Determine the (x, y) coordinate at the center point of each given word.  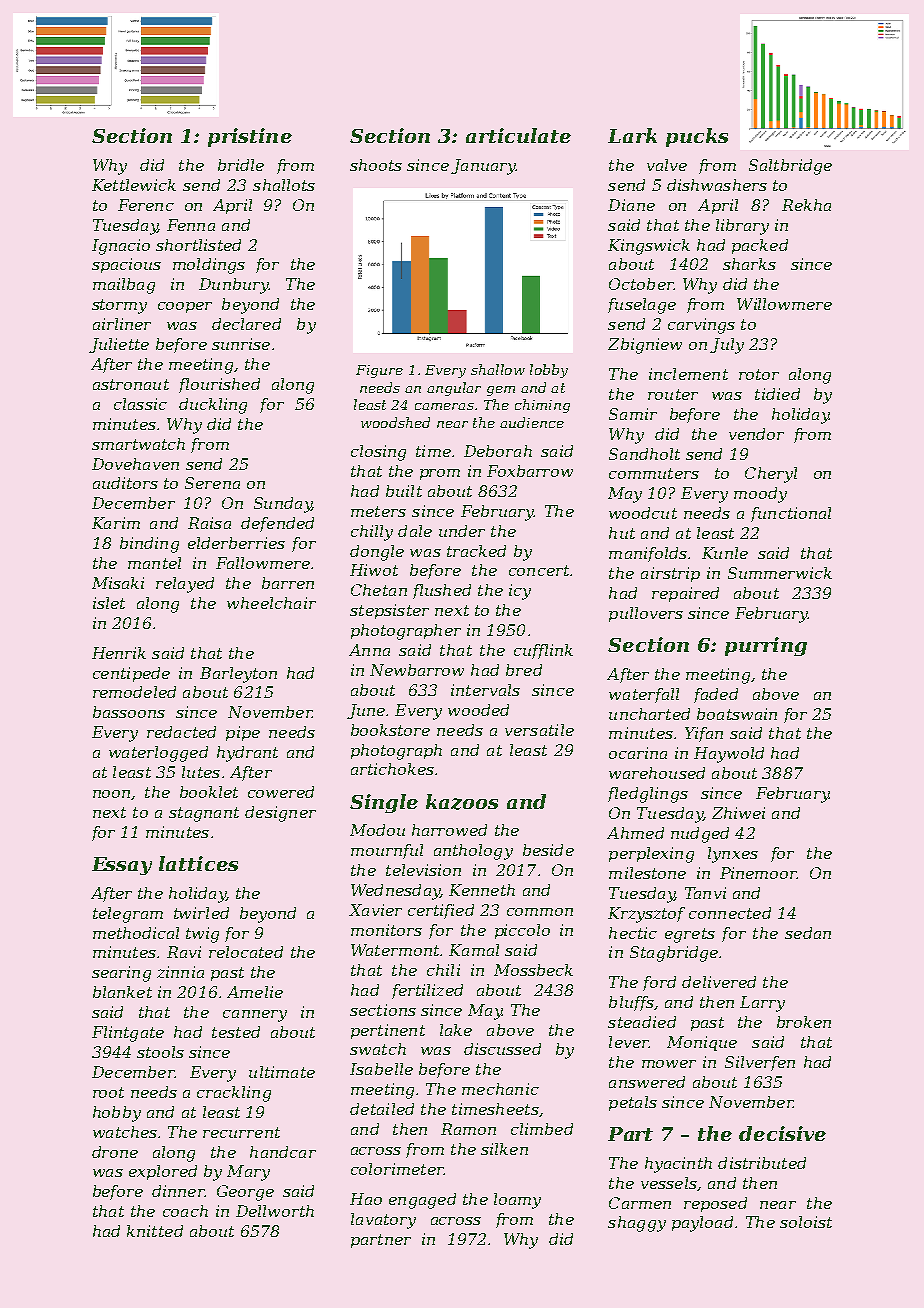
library (742, 227)
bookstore (390, 730)
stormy (119, 306)
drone (115, 1152)
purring (766, 646)
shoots (376, 165)
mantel (154, 563)
